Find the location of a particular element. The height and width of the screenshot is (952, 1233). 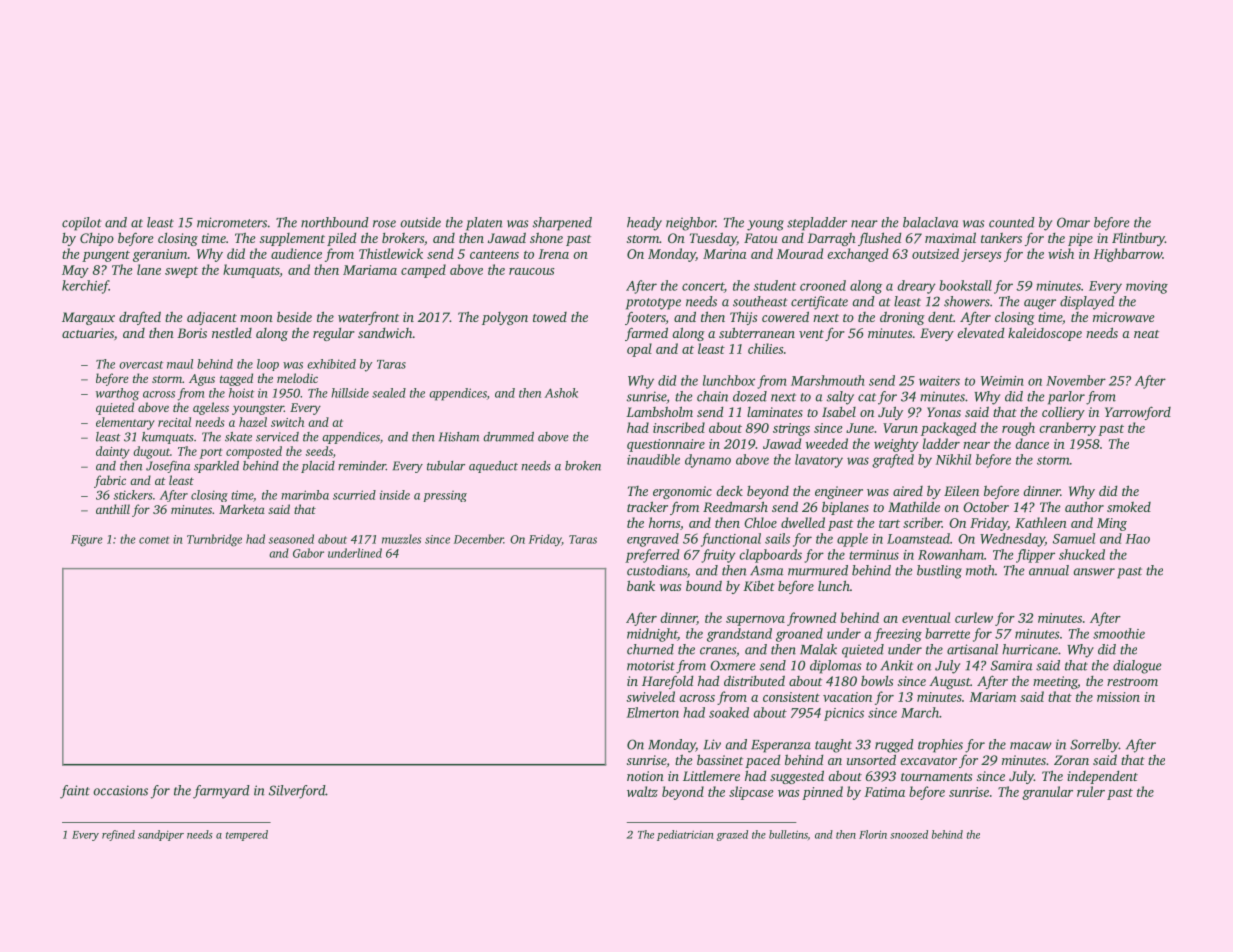

Figure is located at coordinates (87, 541).
